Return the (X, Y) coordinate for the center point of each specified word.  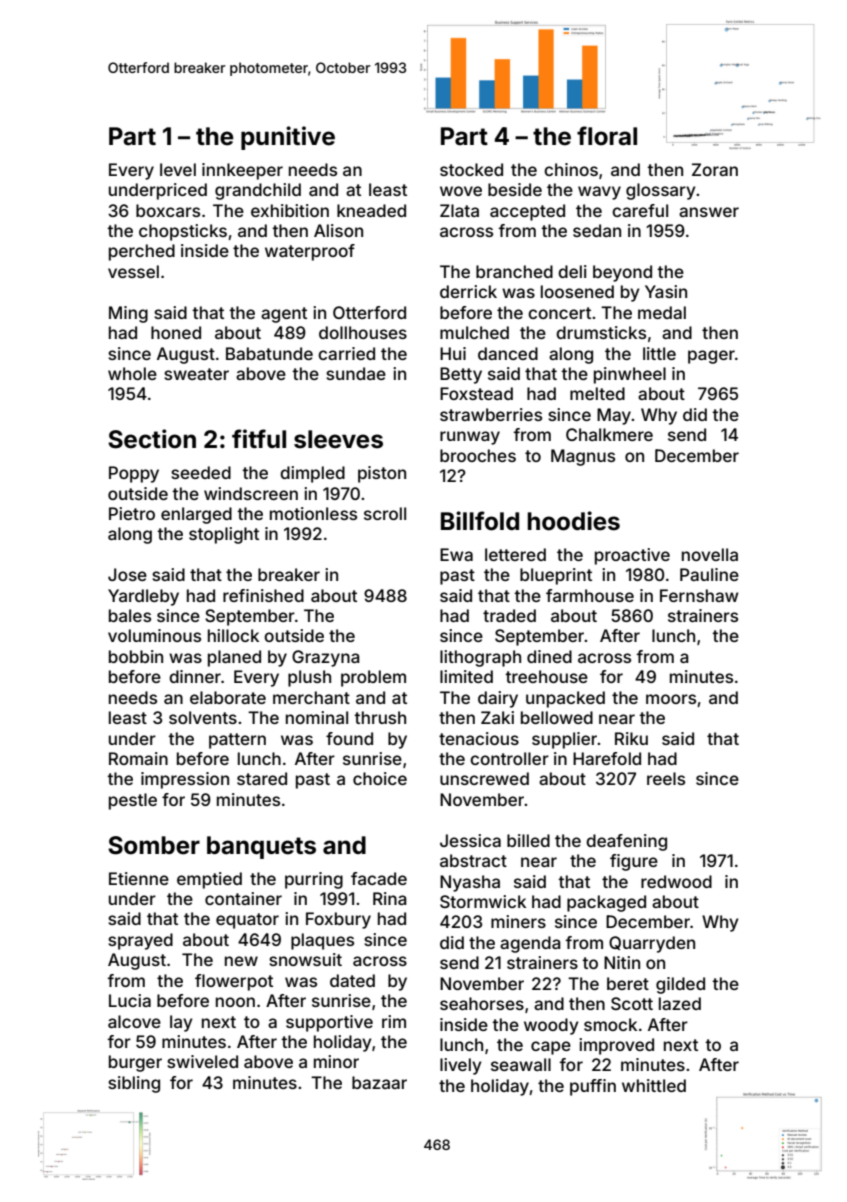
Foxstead (476, 393)
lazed (680, 1003)
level (178, 169)
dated (352, 980)
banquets (261, 847)
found (349, 738)
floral (607, 136)
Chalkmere (609, 434)
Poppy (134, 474)
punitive (288, 138)
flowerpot (234, 982)
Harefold (607, 758)
